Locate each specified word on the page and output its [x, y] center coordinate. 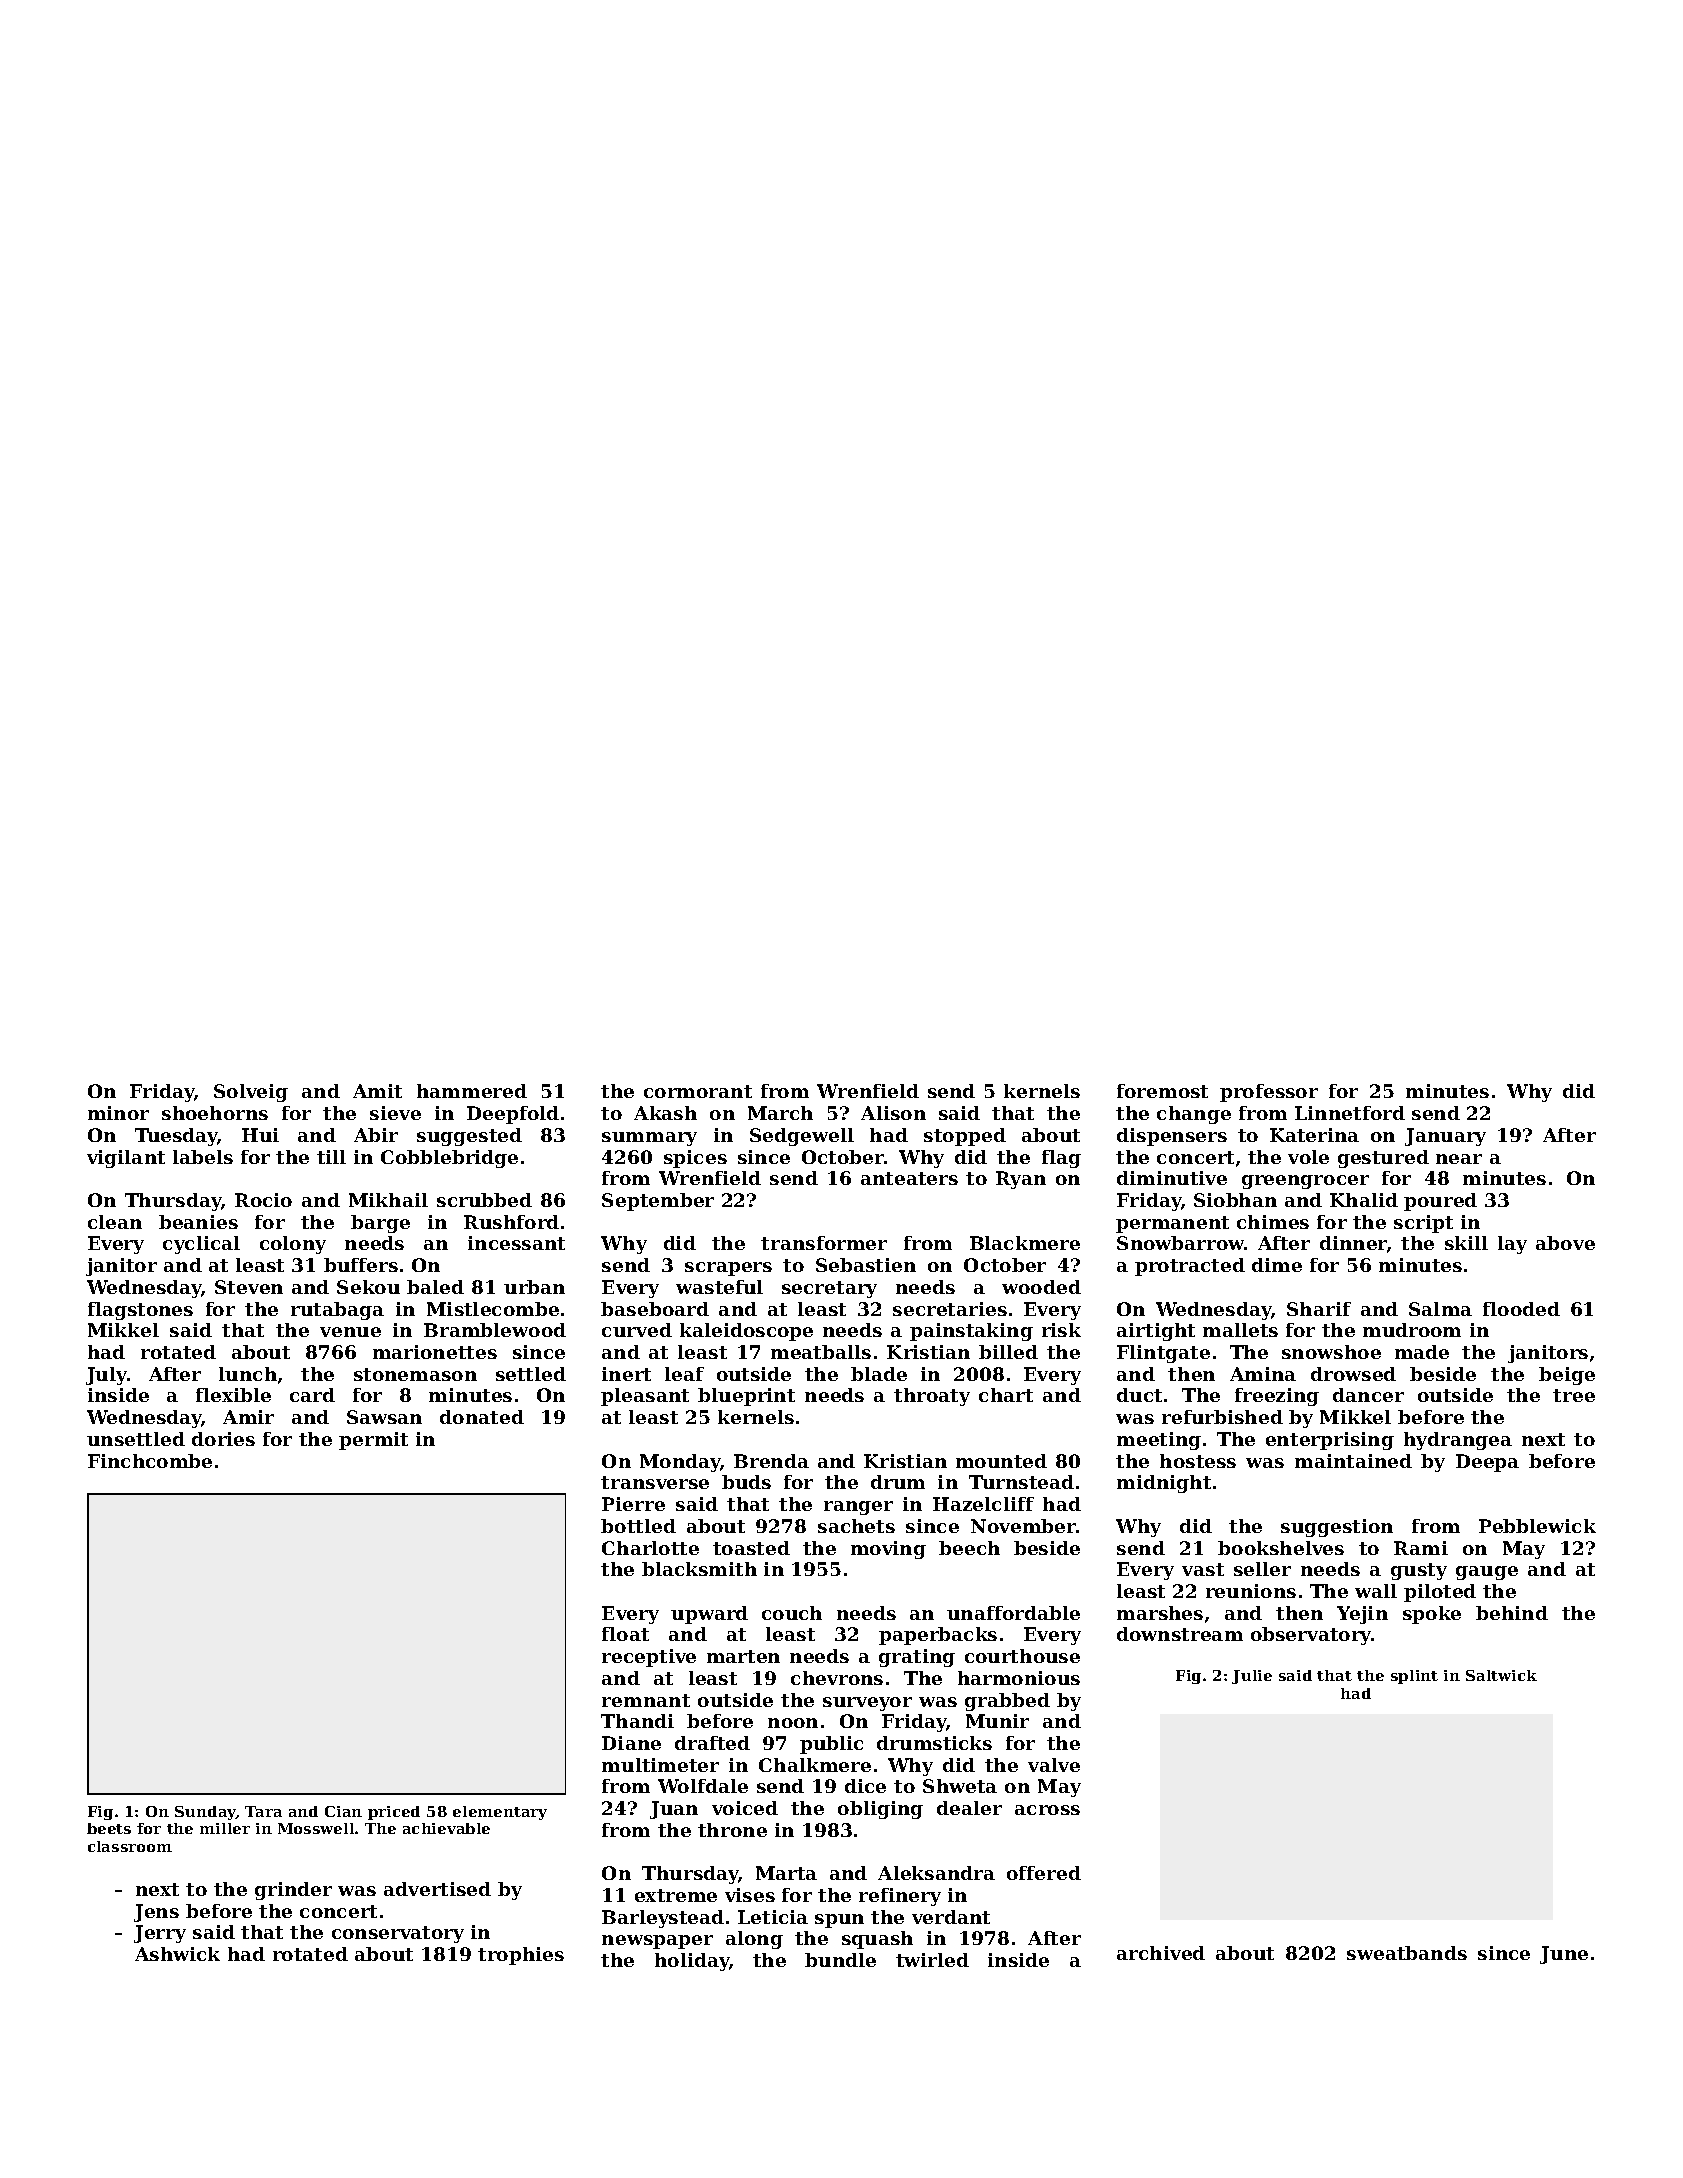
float [625, 1634]
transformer [824, 1243]
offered [1044, 1873]
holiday [692, 1962]
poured [1440, 1202]
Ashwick [177, 1954]
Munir [997, 1721]
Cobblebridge [449, 1159]
